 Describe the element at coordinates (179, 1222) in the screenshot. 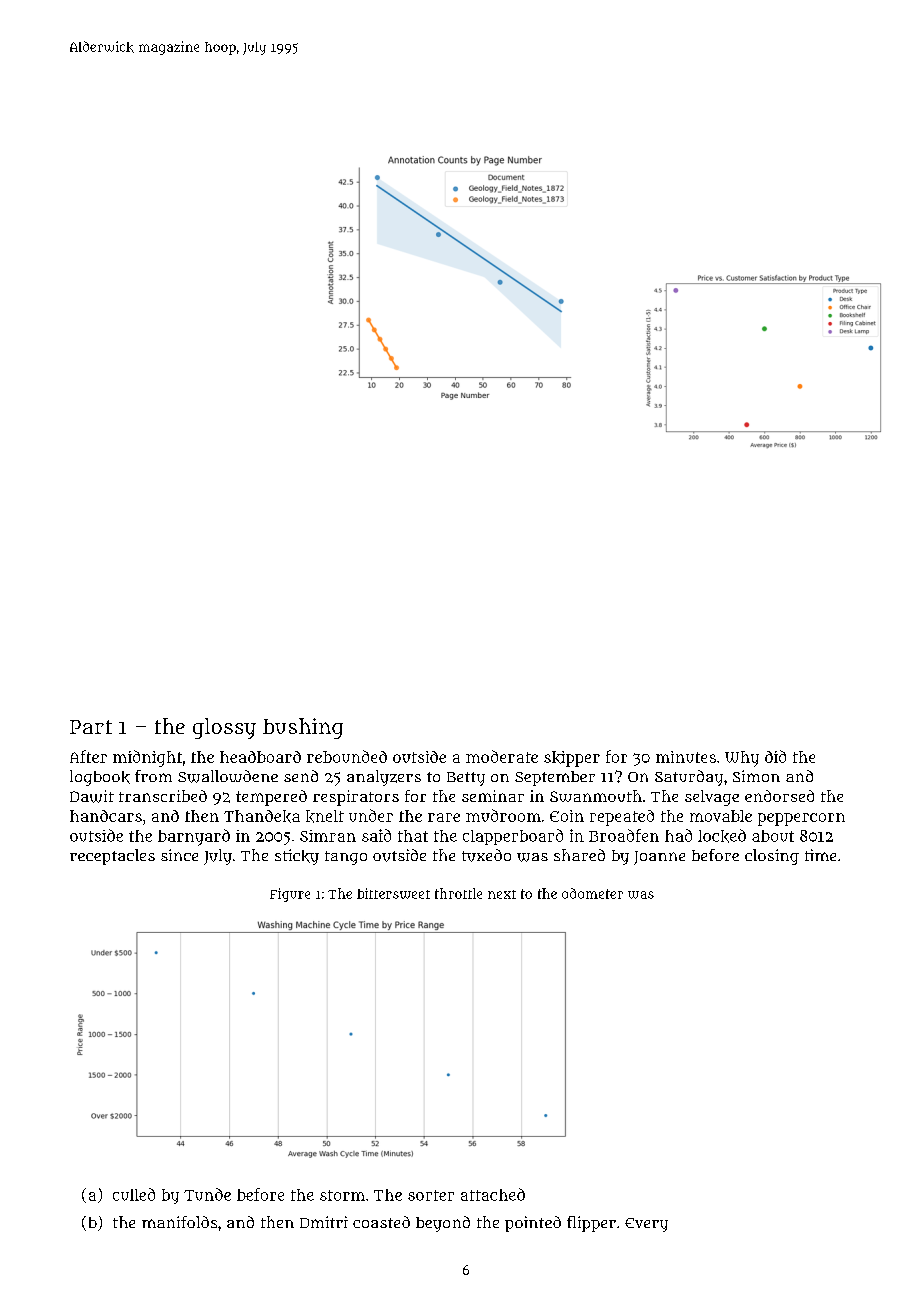

I see `manifolds` at that location.
